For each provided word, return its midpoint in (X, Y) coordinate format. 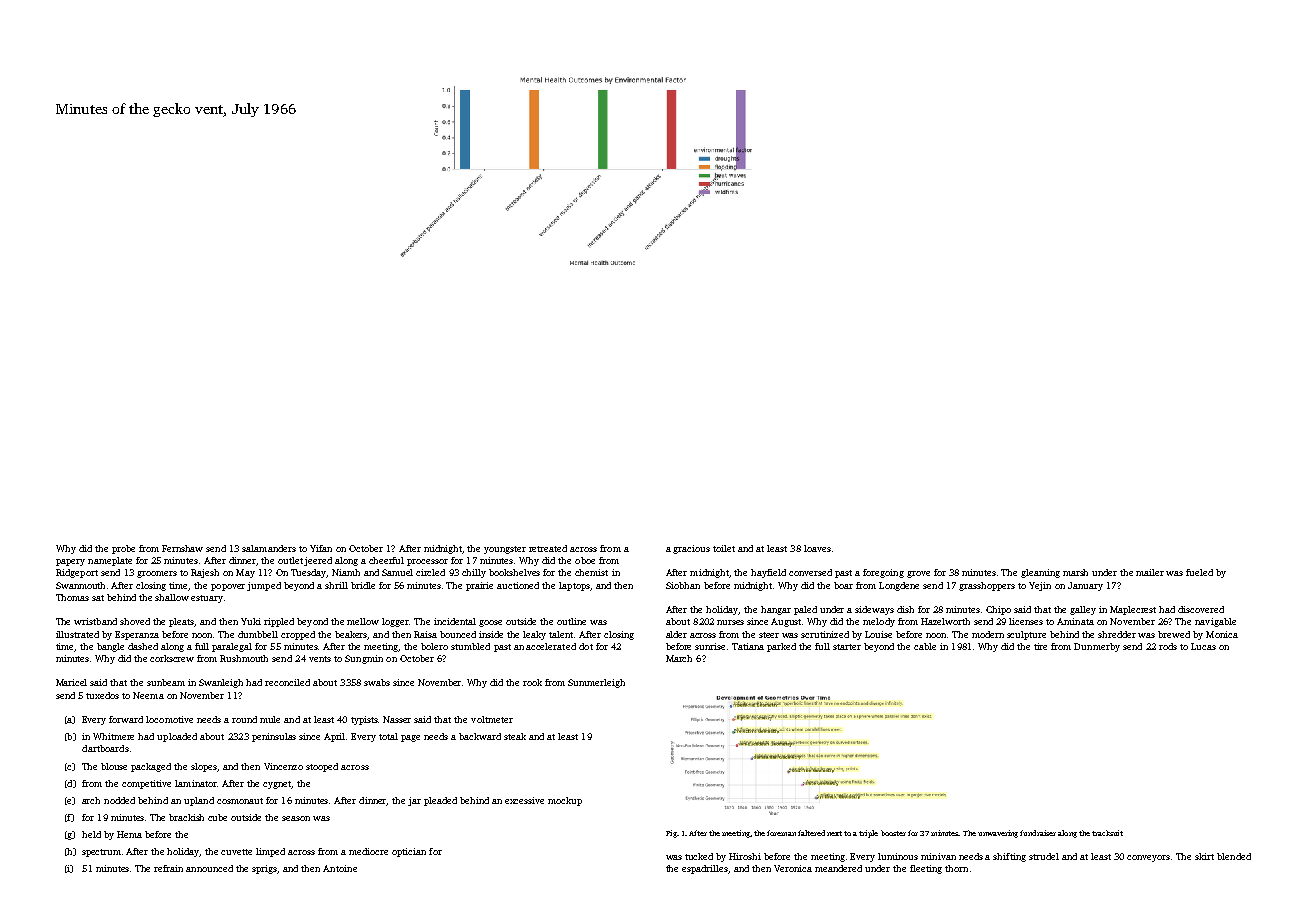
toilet (724, 548)
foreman (781, 833)
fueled (1199, 572)
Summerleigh (596, 683)
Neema (148, 695)
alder (676, 634)
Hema (129, 834)
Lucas (1203, 646)
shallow (172, 597)
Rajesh (205, 573)
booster (893, 833)
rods (1168, 646)
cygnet (277, 785)
